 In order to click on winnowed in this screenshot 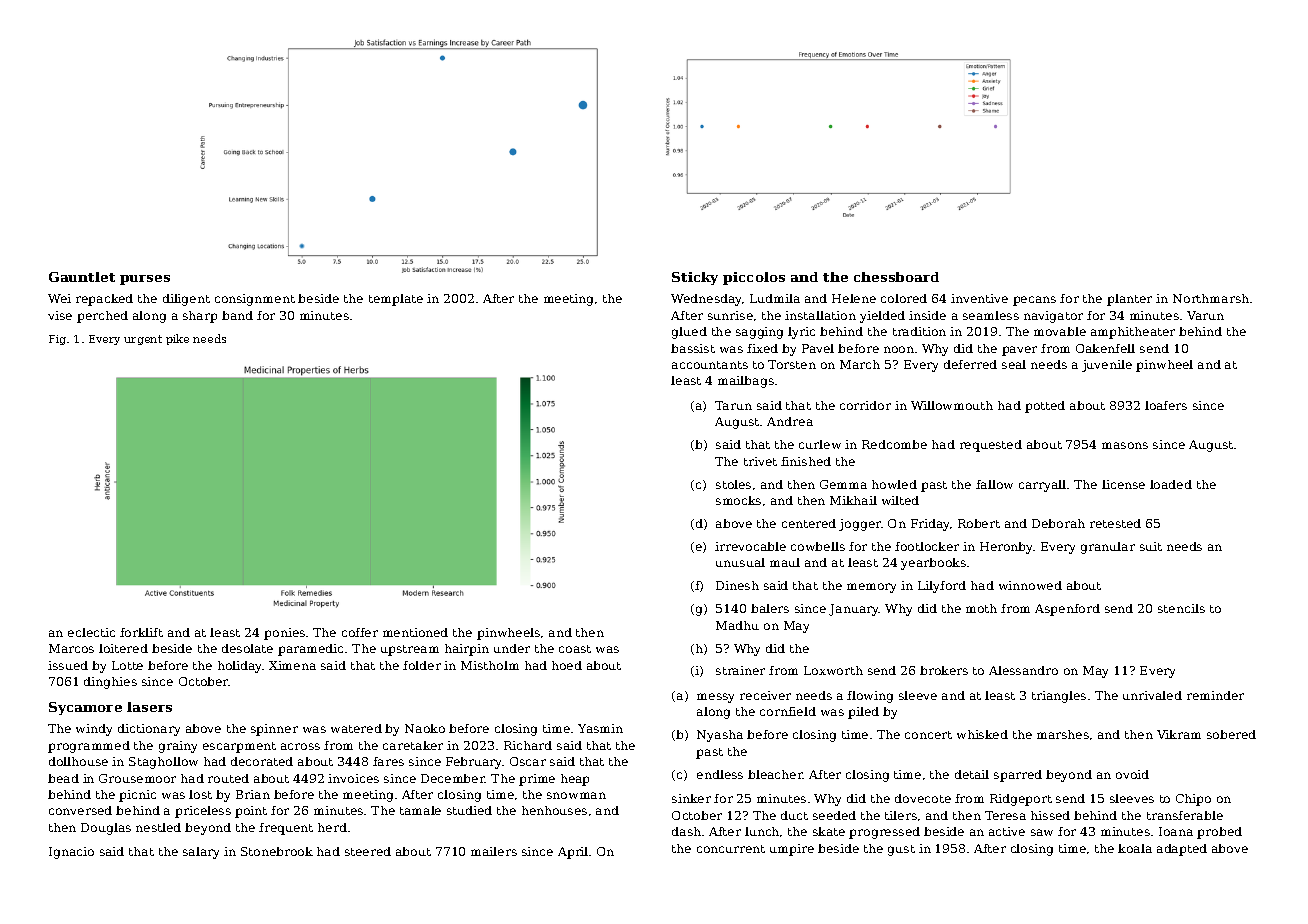, I will do `click(1030, 585)`.
